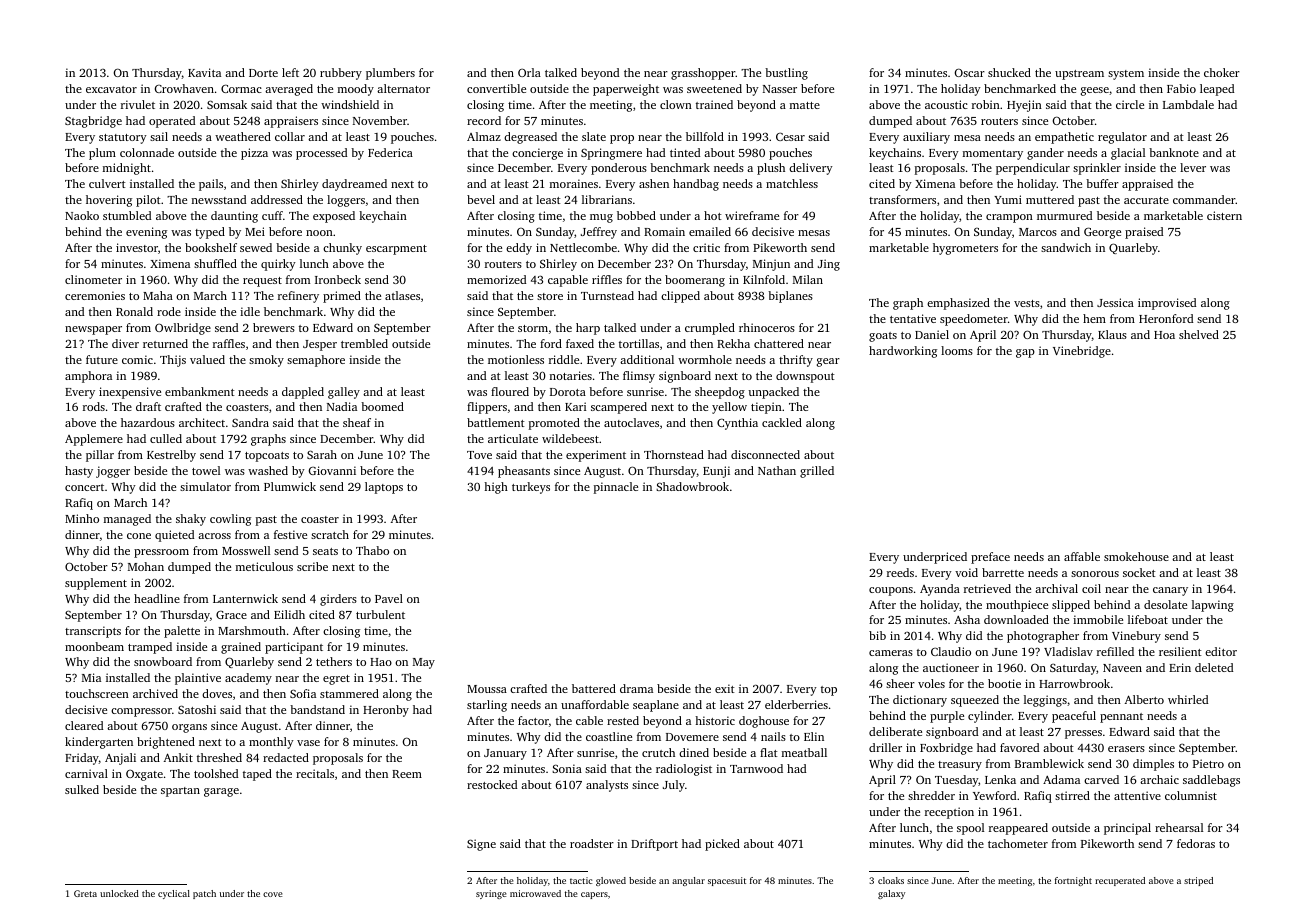 Image resolution: width=1308 pixels, height=924 pixels. Describe the element at coordinates (93, 122) in the screenshot. I see `Stagbridge` at that location.
